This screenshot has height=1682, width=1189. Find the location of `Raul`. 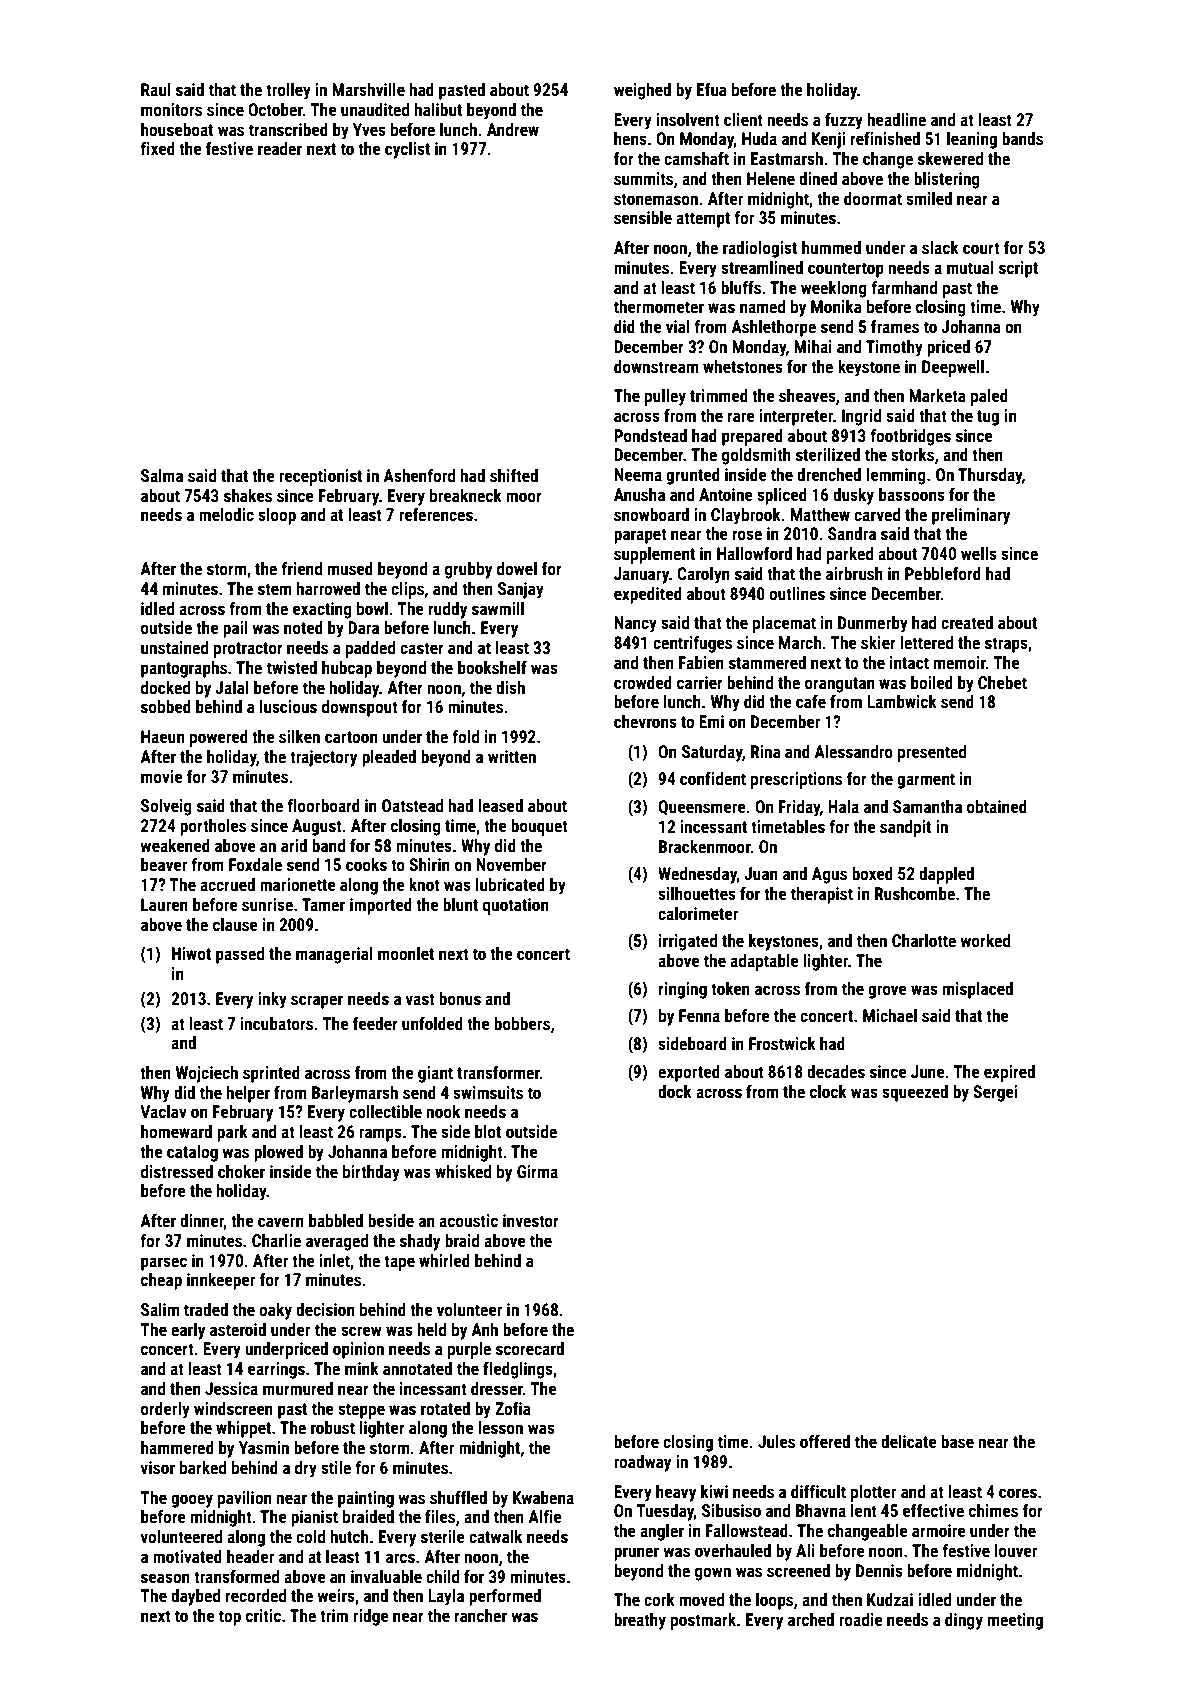

Raul is located at coordinates (156, 89).
